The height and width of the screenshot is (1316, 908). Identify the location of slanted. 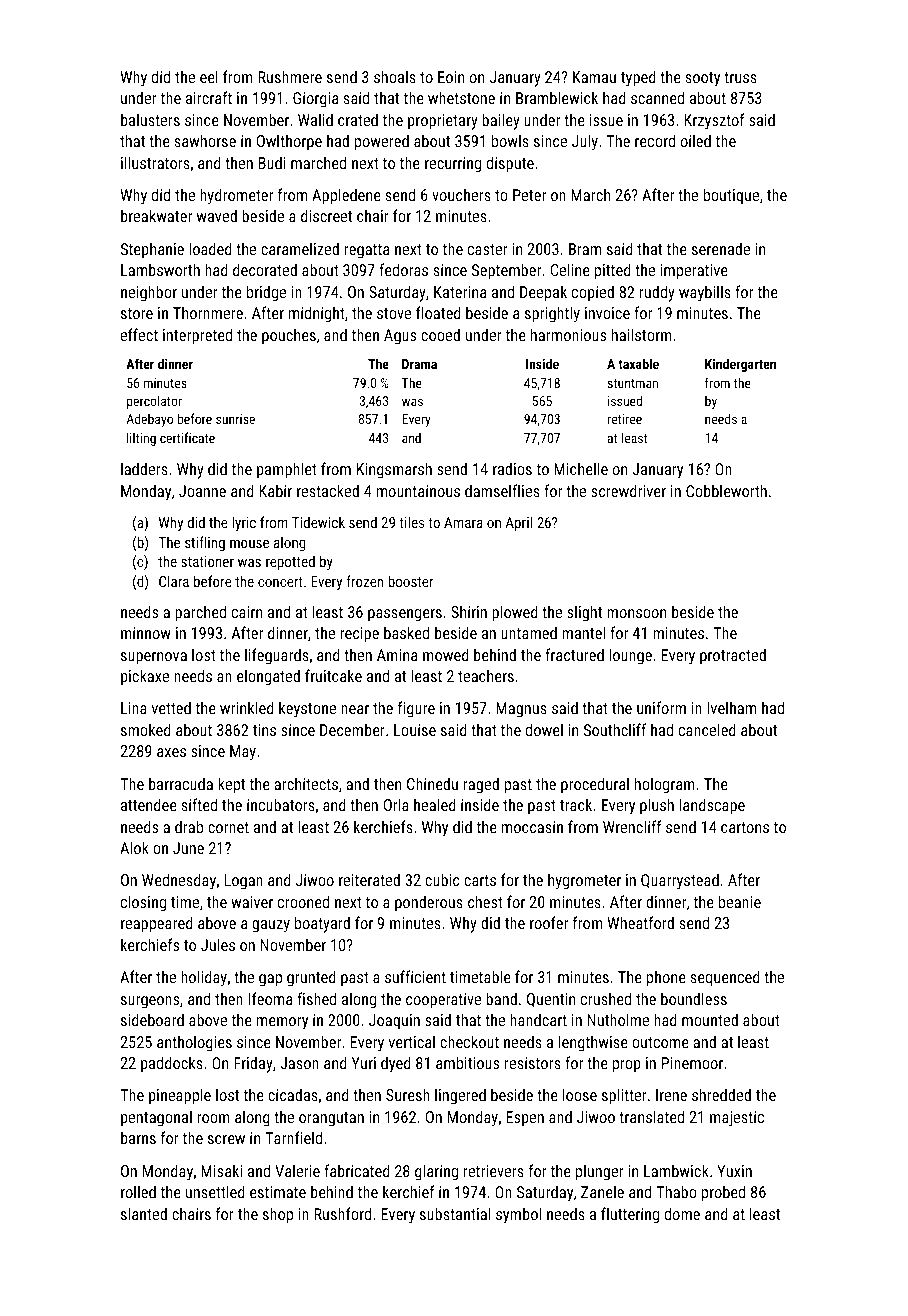
(144, 1213).
